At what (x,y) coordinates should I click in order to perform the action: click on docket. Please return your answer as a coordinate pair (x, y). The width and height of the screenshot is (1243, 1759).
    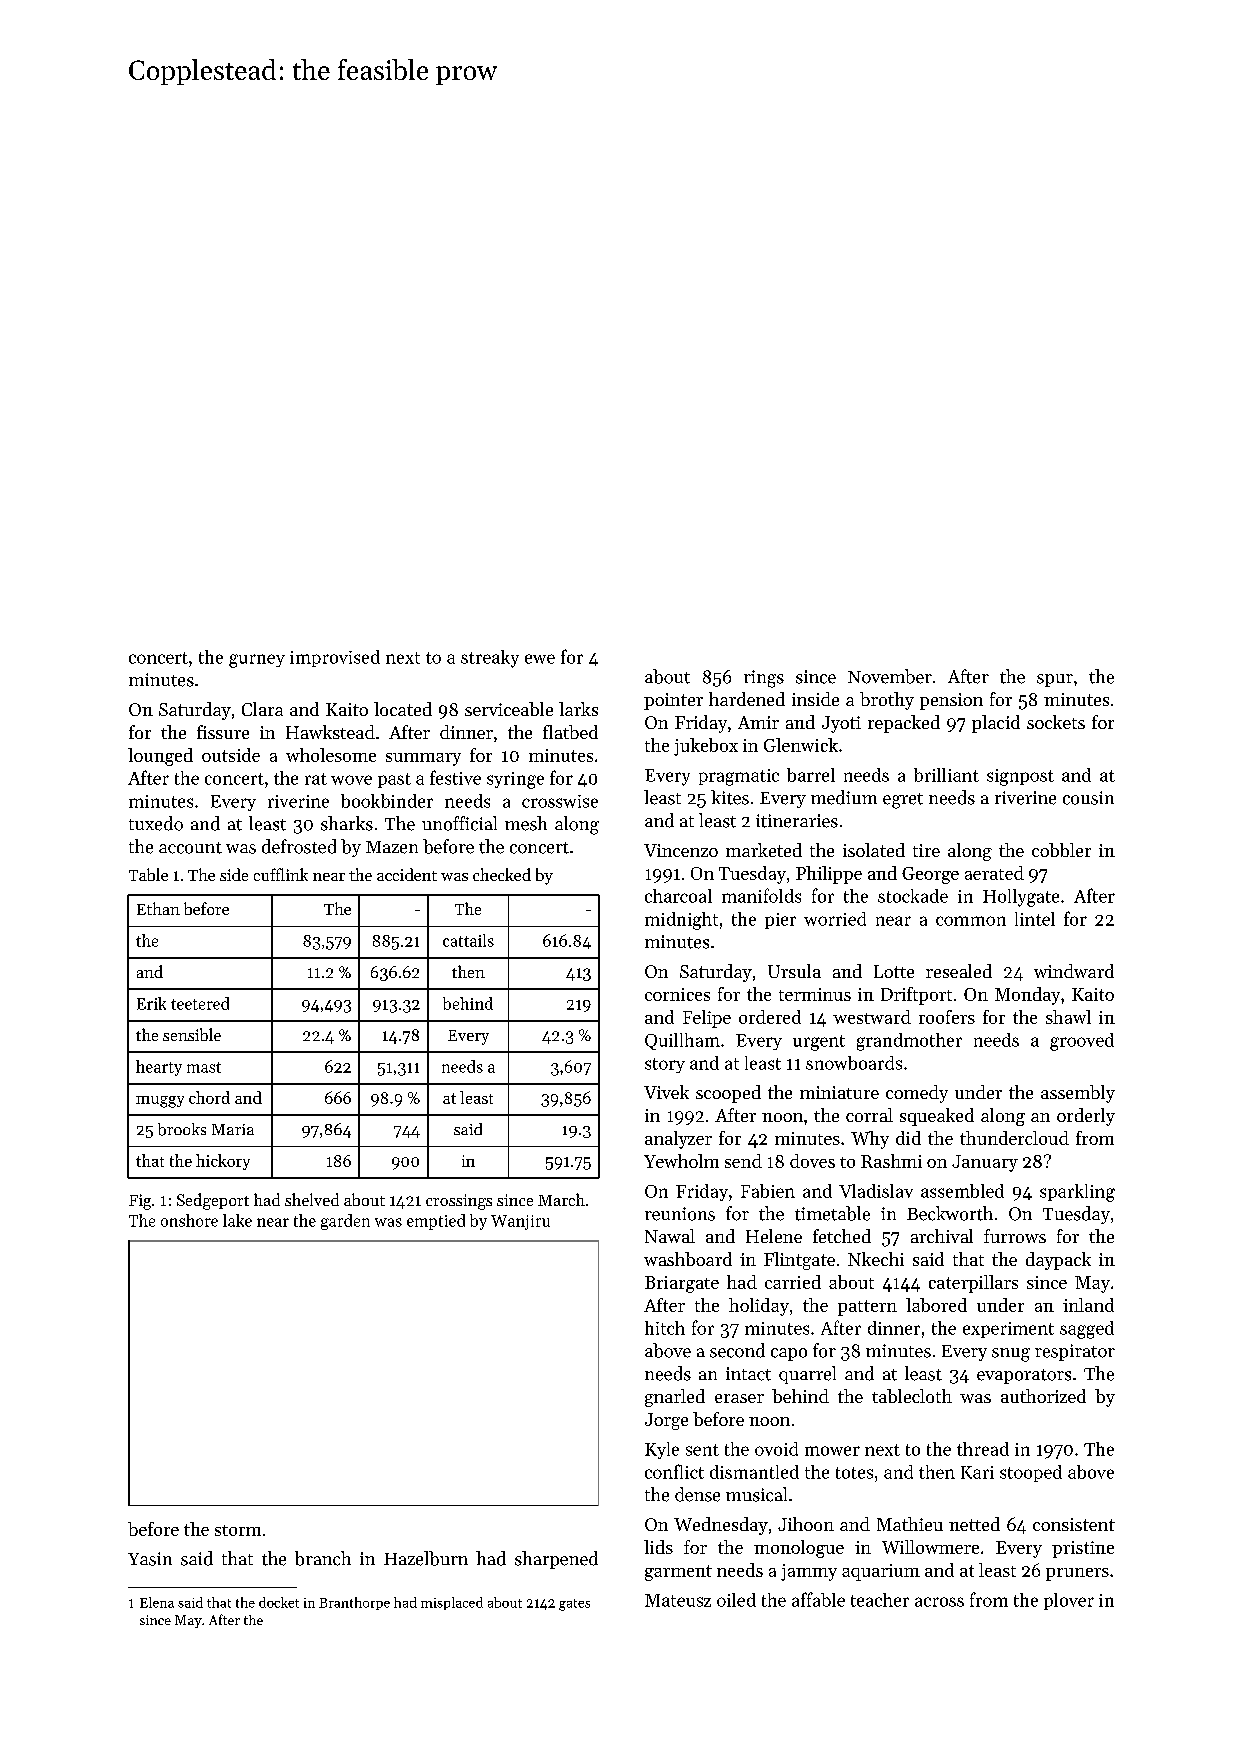
    Looking at the image, I should click on (279, 1602).
